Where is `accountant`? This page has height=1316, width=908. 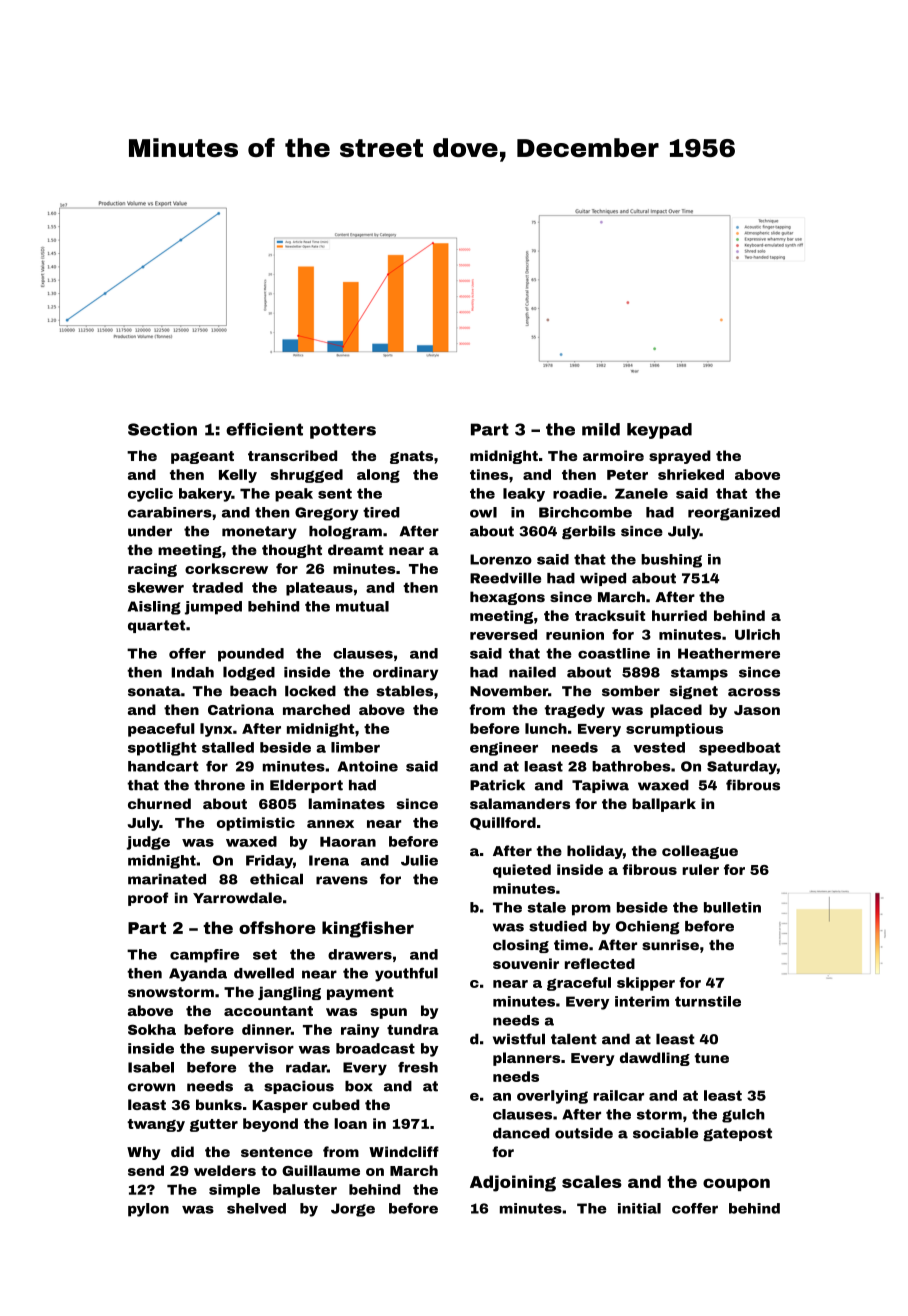 accountant is located at coordinates (268, 1011).
